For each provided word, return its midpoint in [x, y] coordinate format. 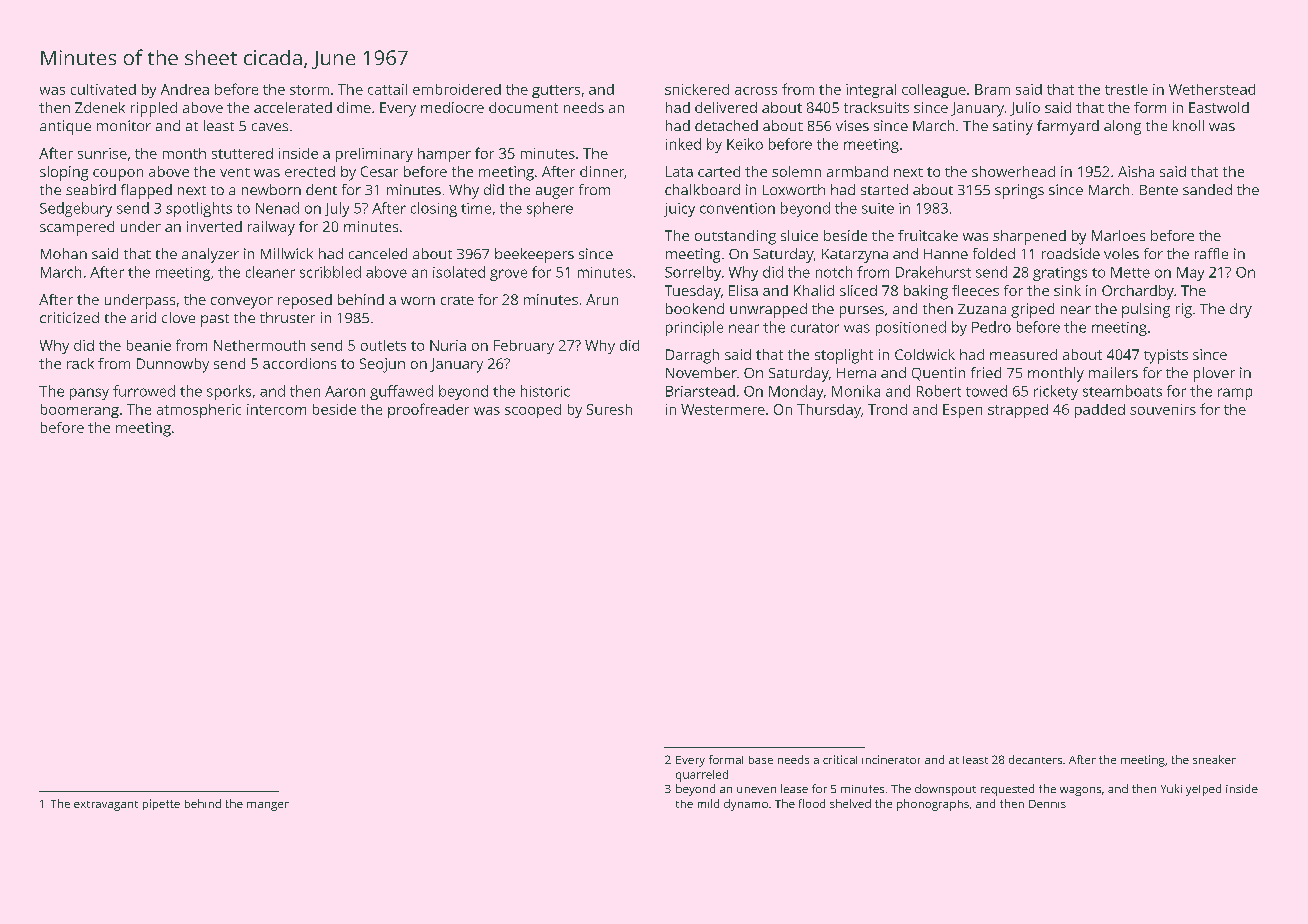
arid [143, 317]
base [761, 760]
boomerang [80, 411]
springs [1019, 191]
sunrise [102, 153]
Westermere [723, 409]
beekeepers [534, 255]
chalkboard [702, 189]
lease [794, 788]
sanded [1207, 189]
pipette [161, 804]
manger [268, 806]
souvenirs [1163, 409]
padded [1100, 411]
